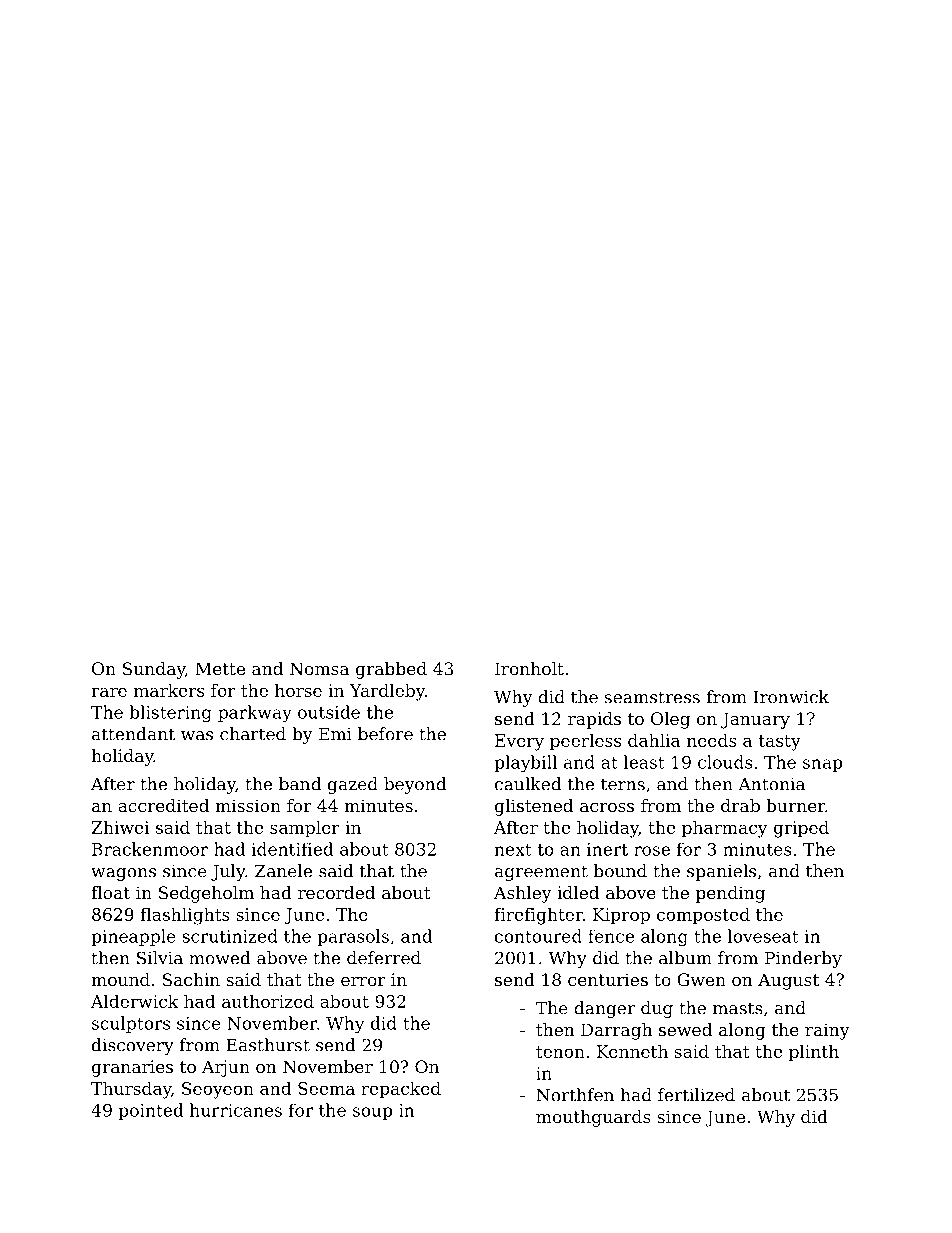  I want to click on tenon, so click(560, 1052).
